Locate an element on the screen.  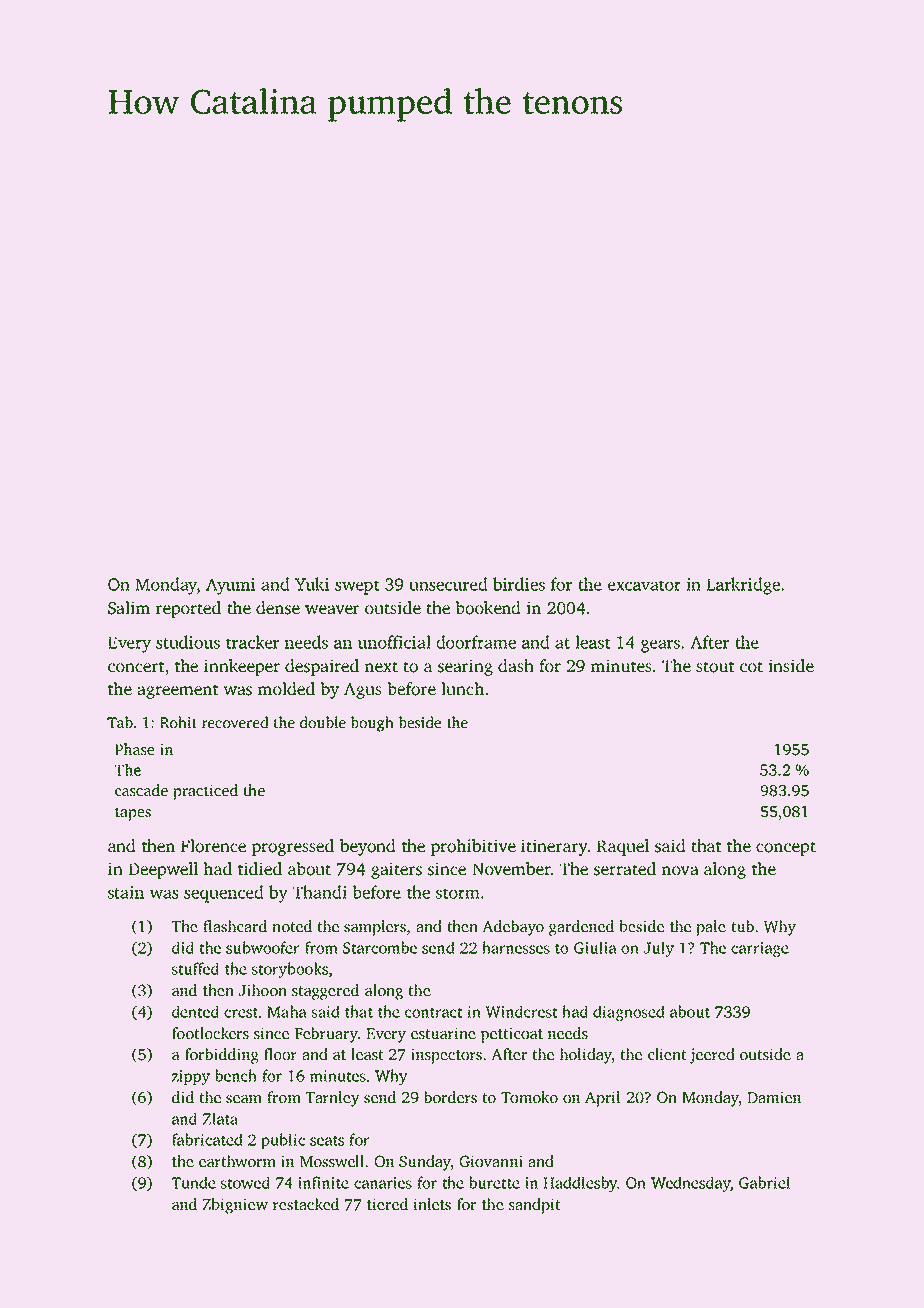
unofficial is located at coordinates (394, 642).
